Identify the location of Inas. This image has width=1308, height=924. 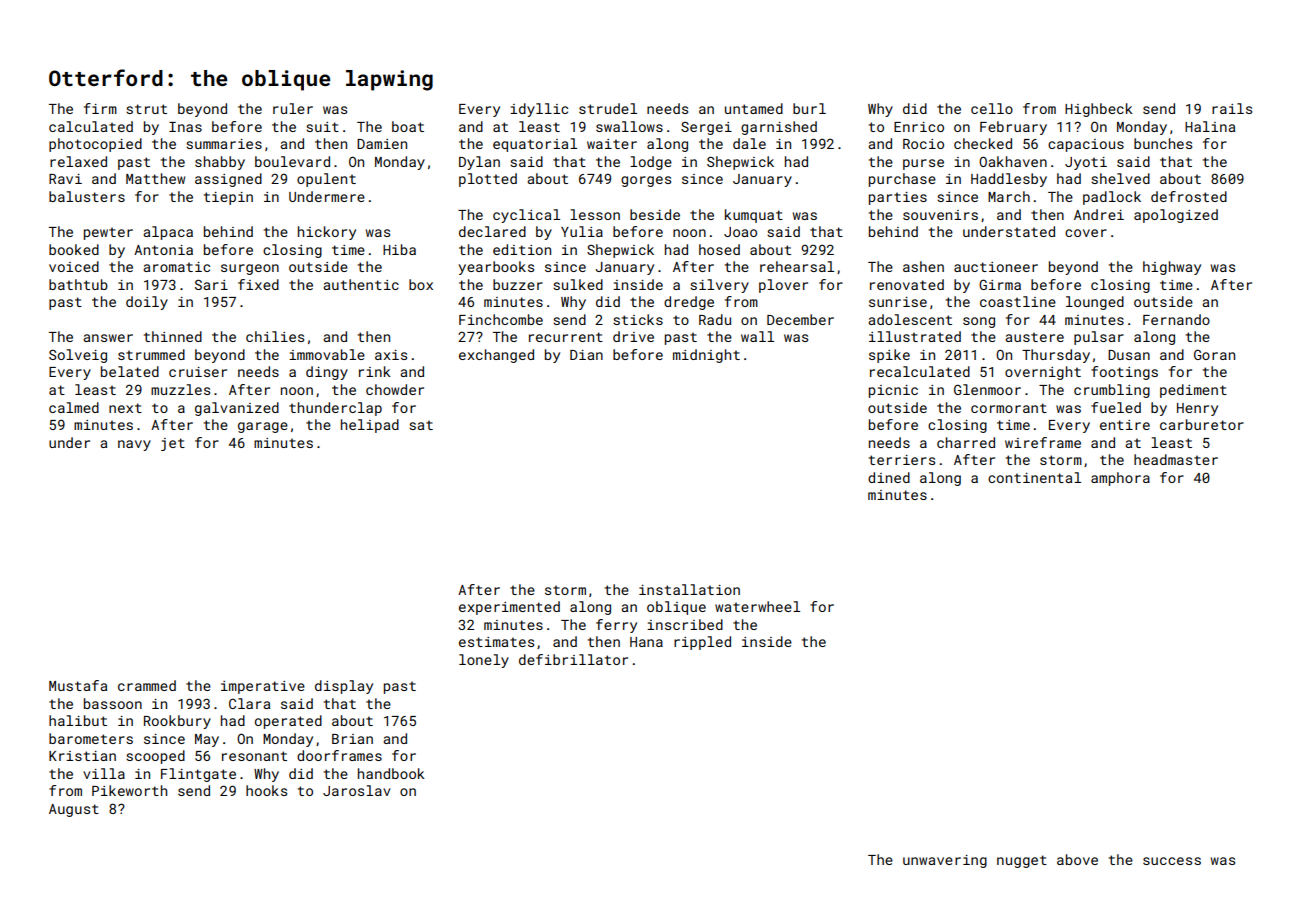
(185, 127).
